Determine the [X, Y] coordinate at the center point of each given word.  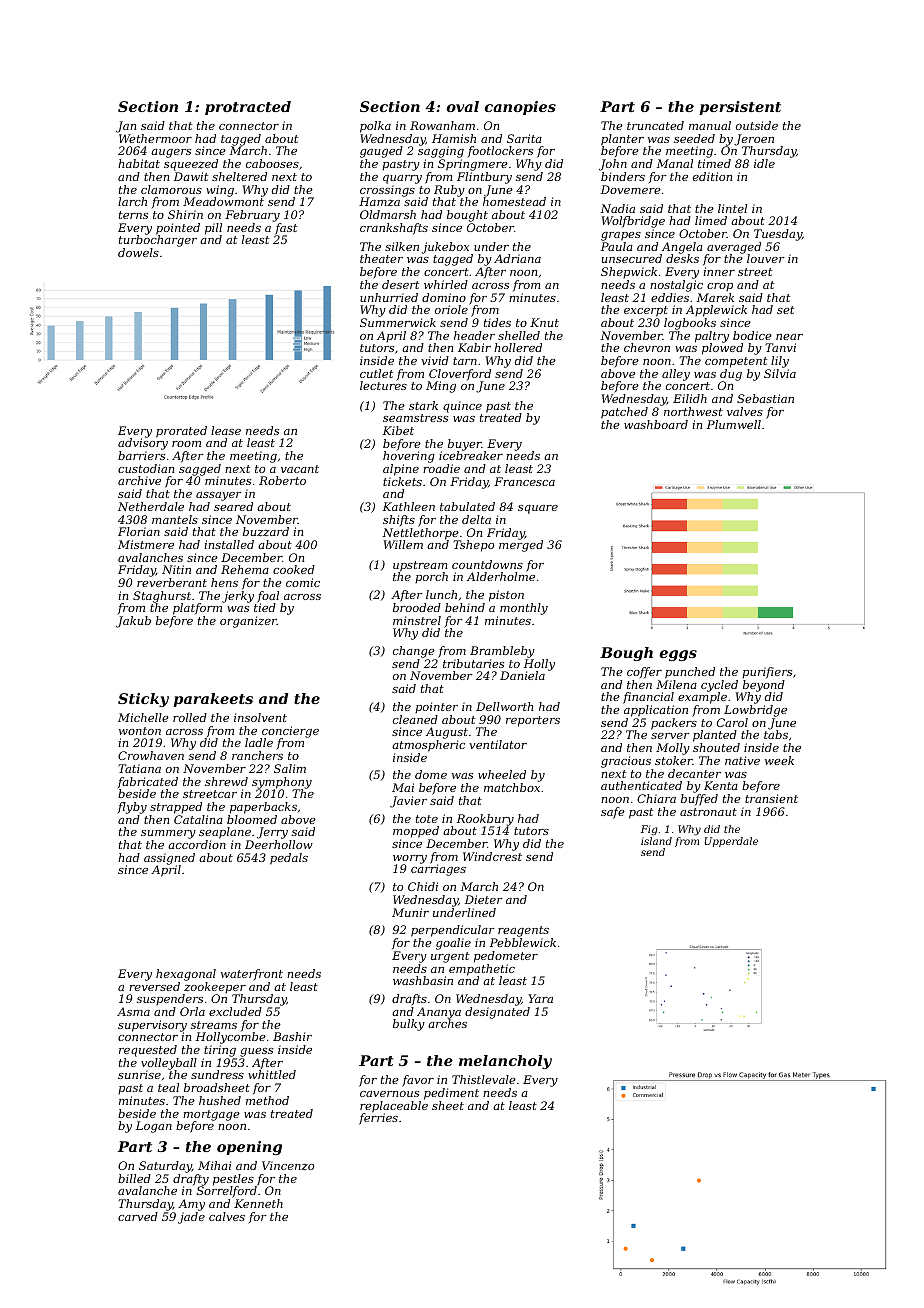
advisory [143, 444]
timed [714, 163]
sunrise [139, 1074]
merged [521, 546]
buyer [465, 445]
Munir [410, 912]
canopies [520, 108]
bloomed [252, 819]
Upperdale [731, 842]
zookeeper [215, 987]
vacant [300, 469]
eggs [678, 655]
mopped [416, 832]
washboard [656, 424]
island [656, 841]
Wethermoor [155, 138]
